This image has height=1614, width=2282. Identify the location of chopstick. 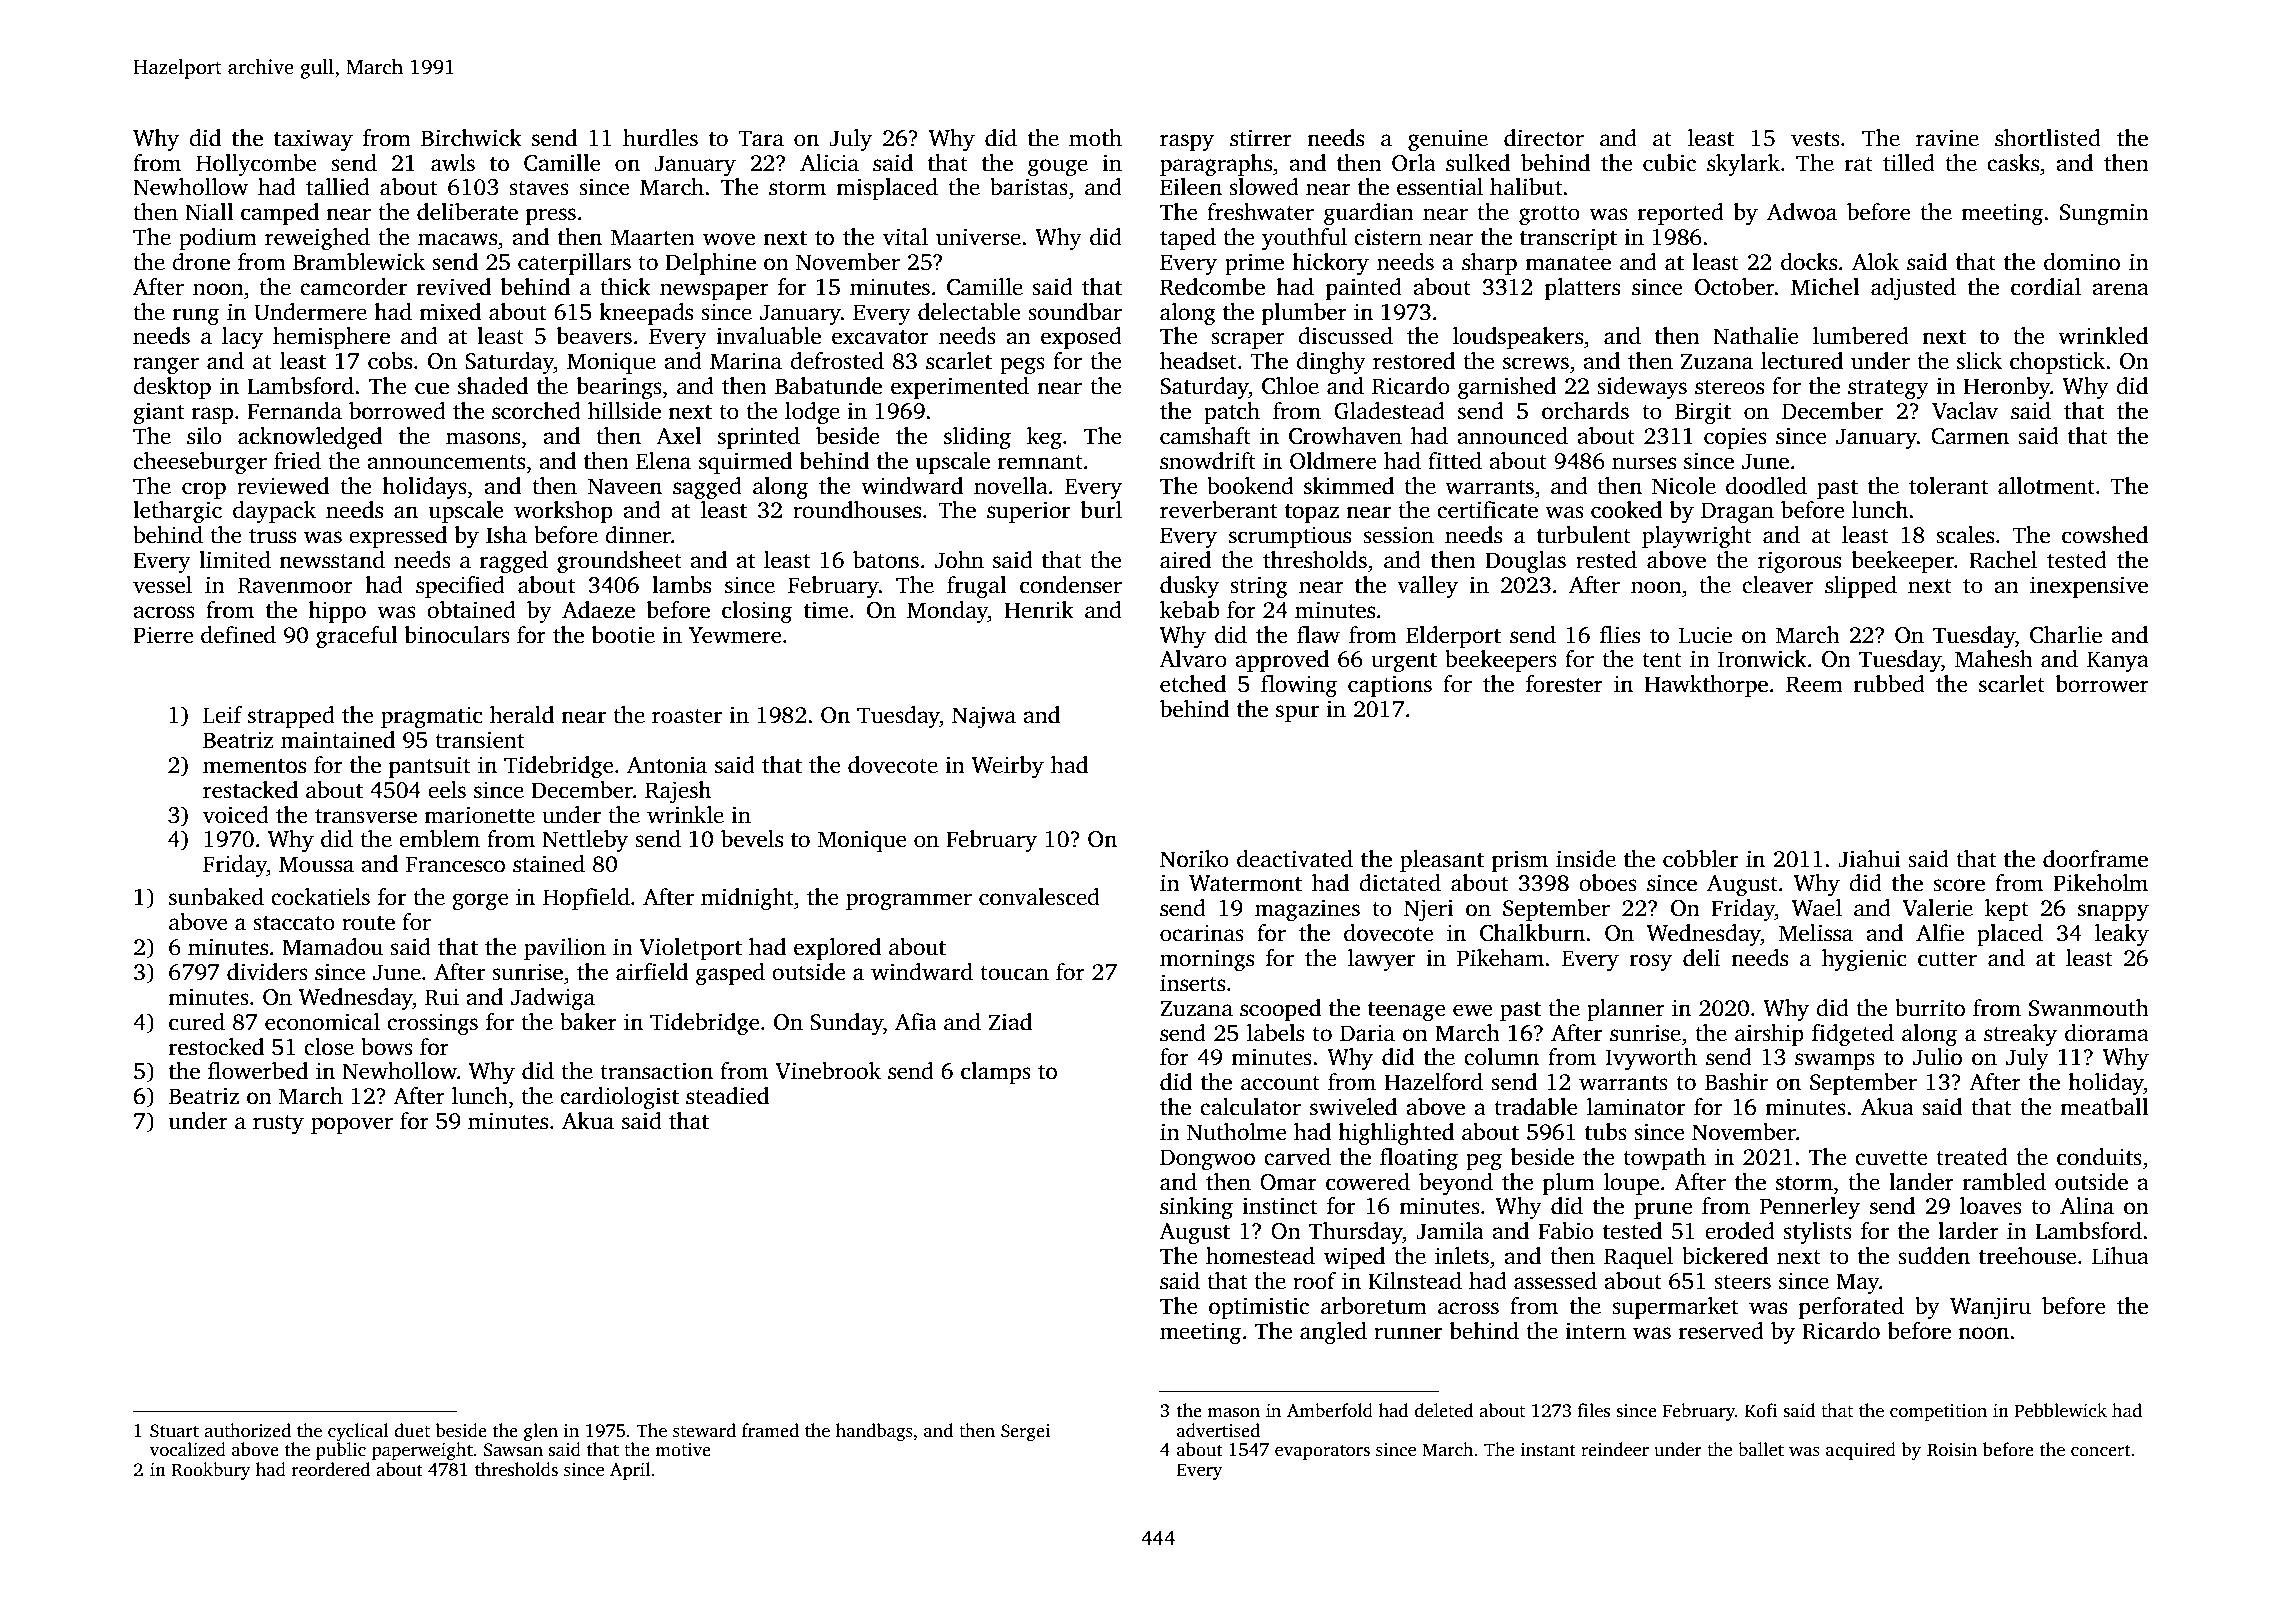
(2057, 363).
